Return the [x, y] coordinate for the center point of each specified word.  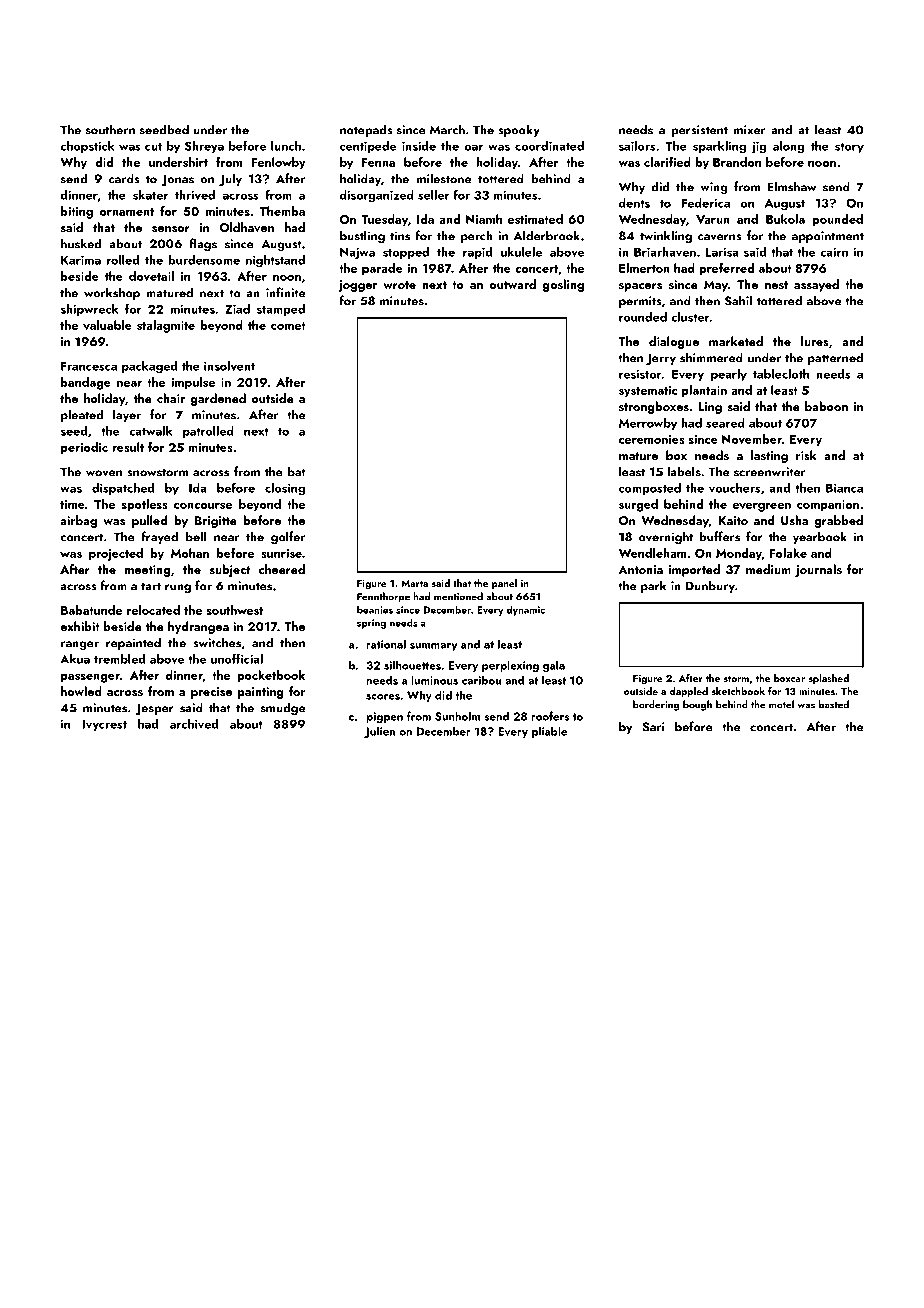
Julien [379, 732]
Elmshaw [791, 186]
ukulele [521, 252]
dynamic [526, 610]
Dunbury [710, 586]
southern [110, 129]
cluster [690, 317]
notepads [366, 130]
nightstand [275, 261]
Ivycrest [104, 725]
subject [230, 570]
